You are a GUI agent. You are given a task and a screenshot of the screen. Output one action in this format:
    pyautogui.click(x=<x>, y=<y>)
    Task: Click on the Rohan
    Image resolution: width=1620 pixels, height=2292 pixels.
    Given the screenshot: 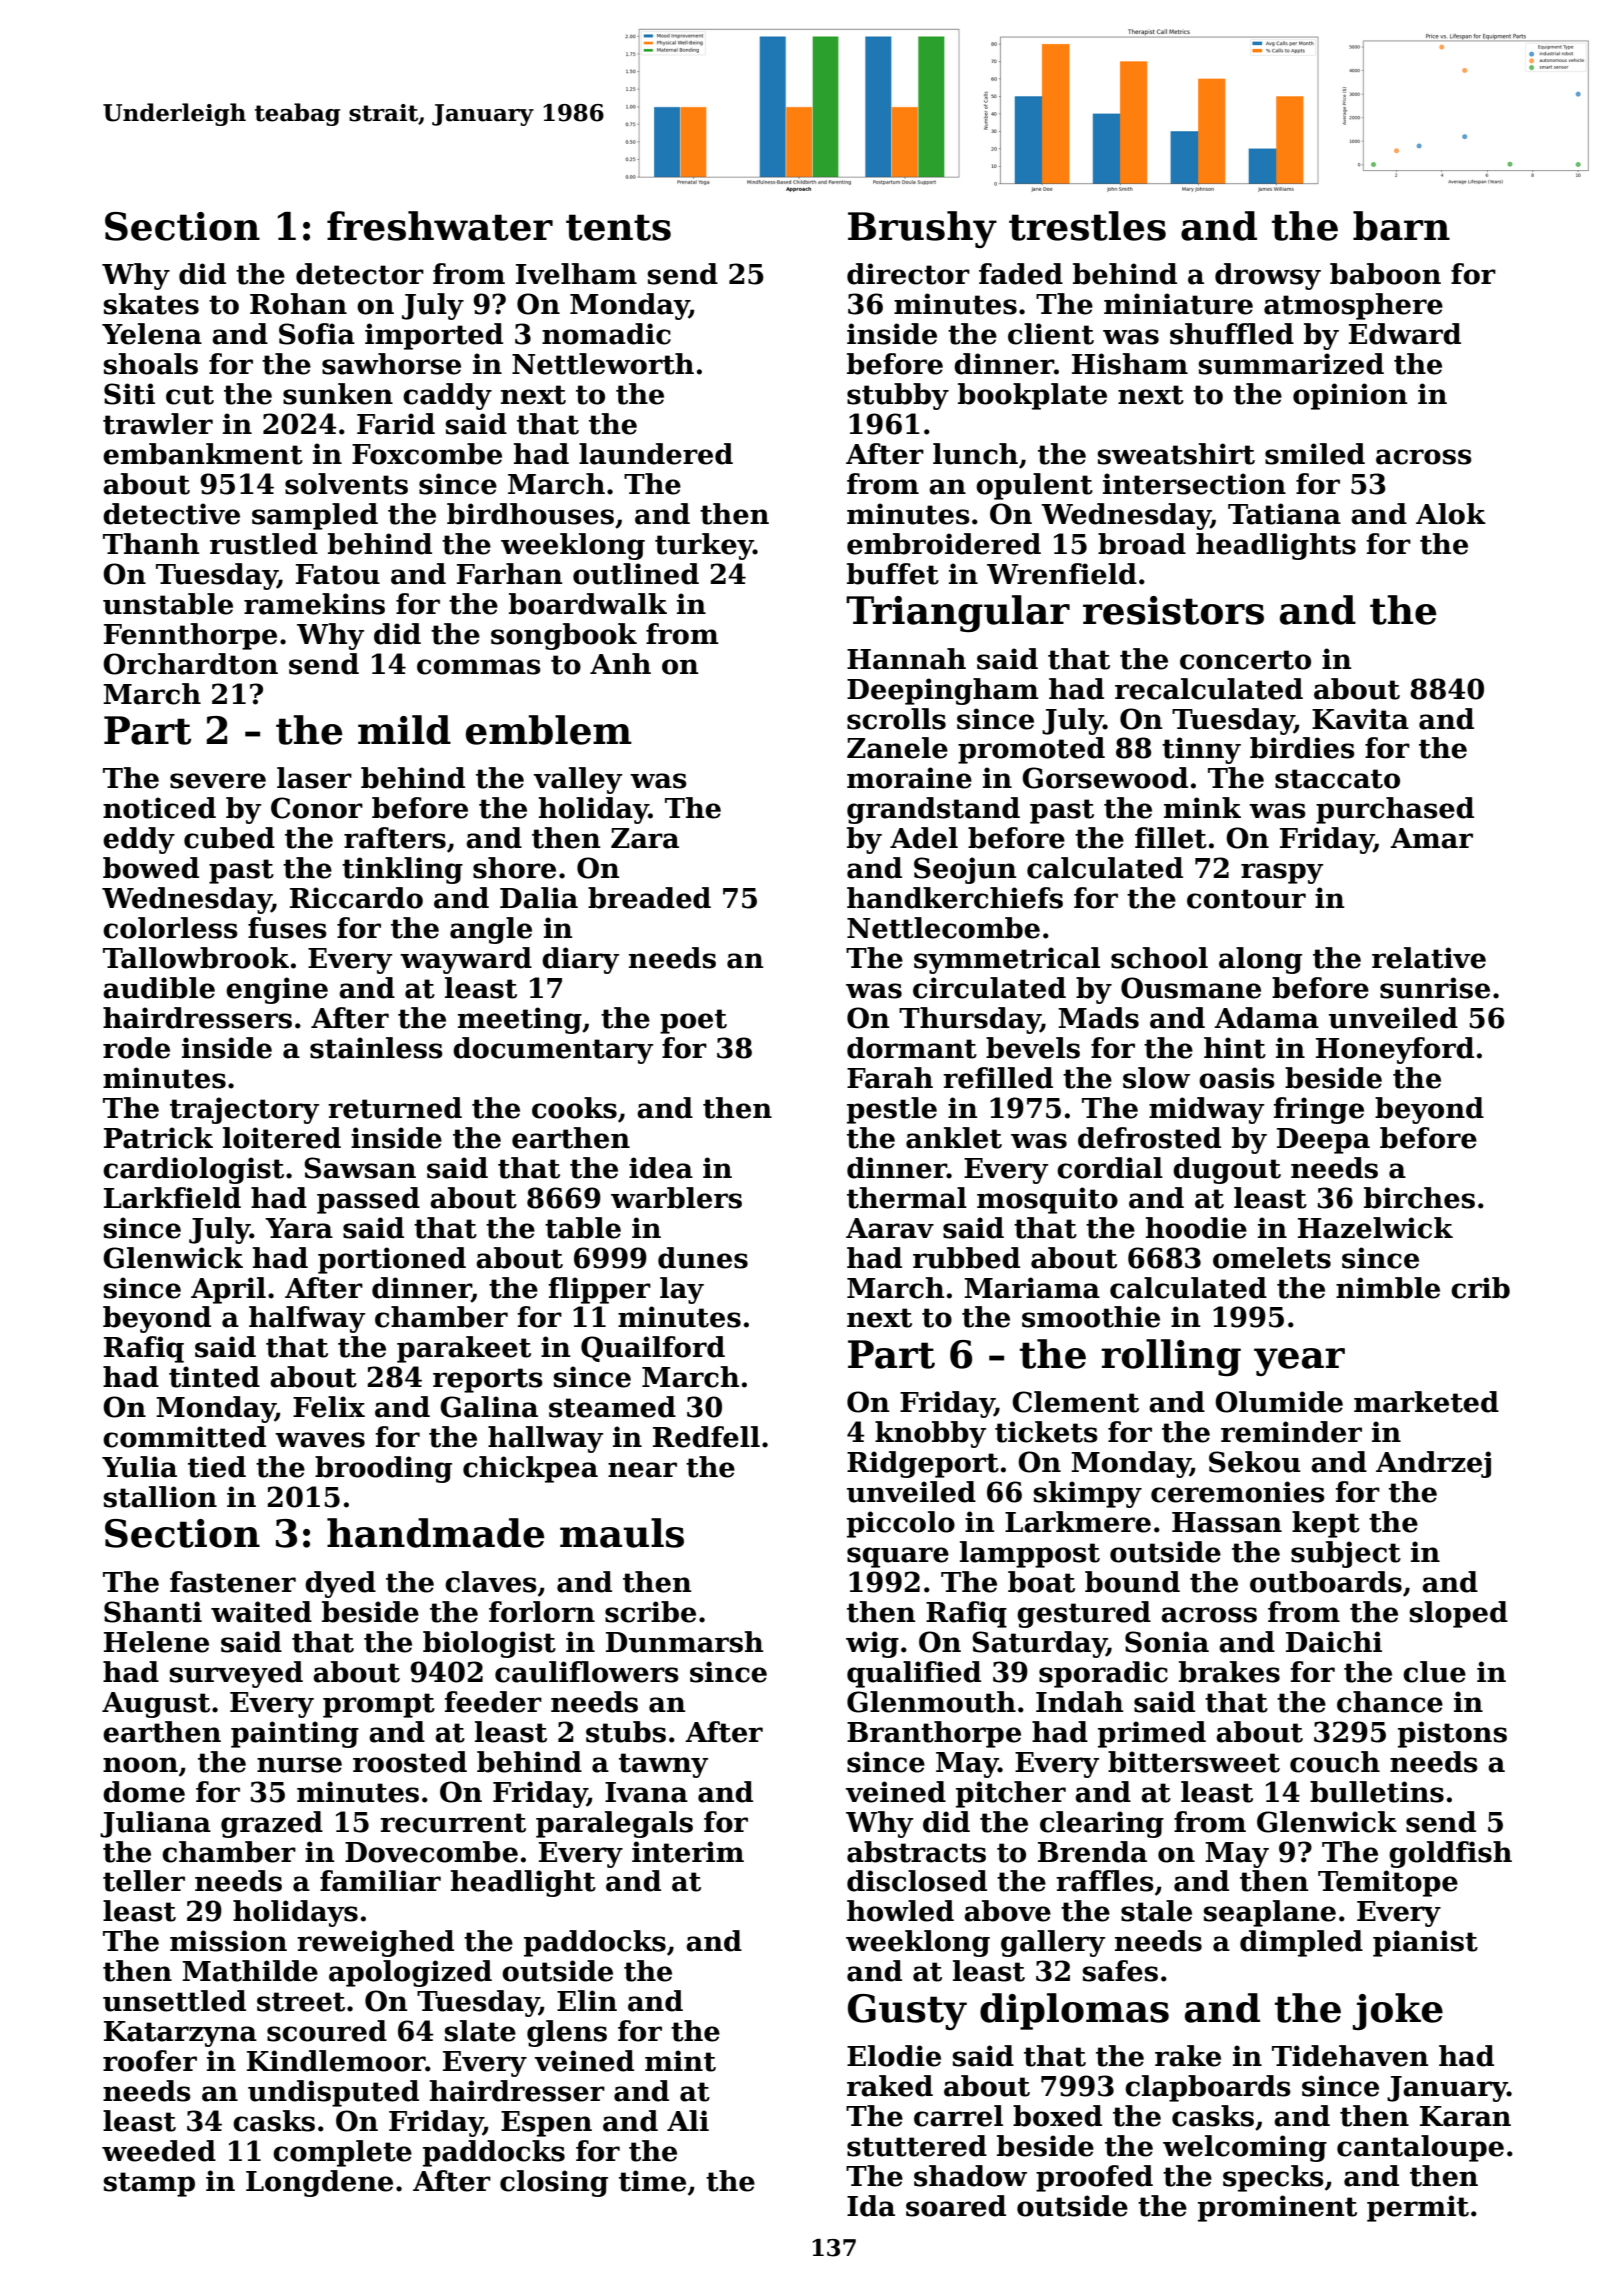 What is the action you would take?
    pyautogui.click(x=298, y=304)
